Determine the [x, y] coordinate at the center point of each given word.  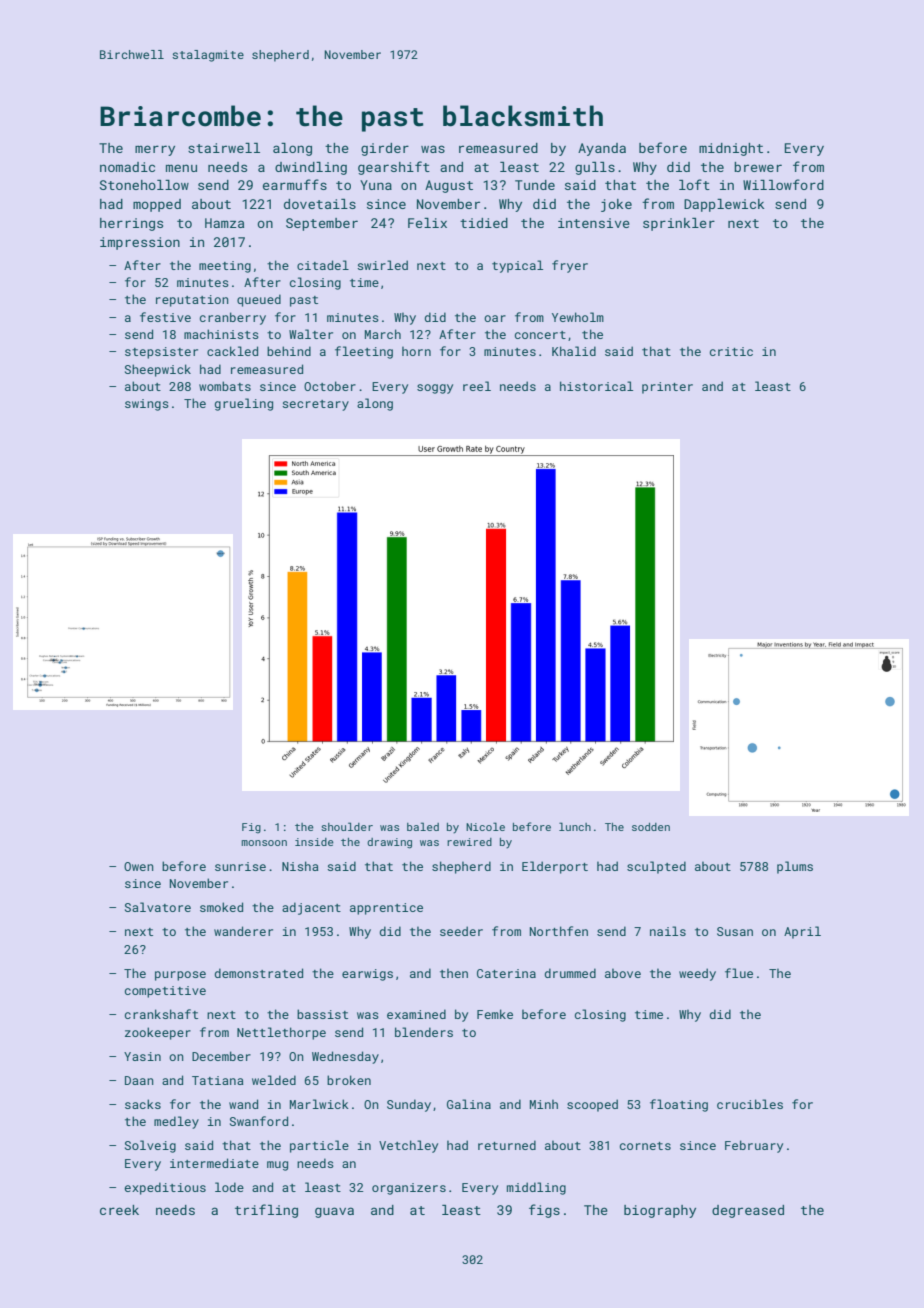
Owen [139, 866]
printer [667, 388]
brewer [758, 167]
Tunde [535, 185]
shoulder [347, 826]
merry [155, 150]
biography [660, 1211]
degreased [748, 1211]
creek [119, 1210]
